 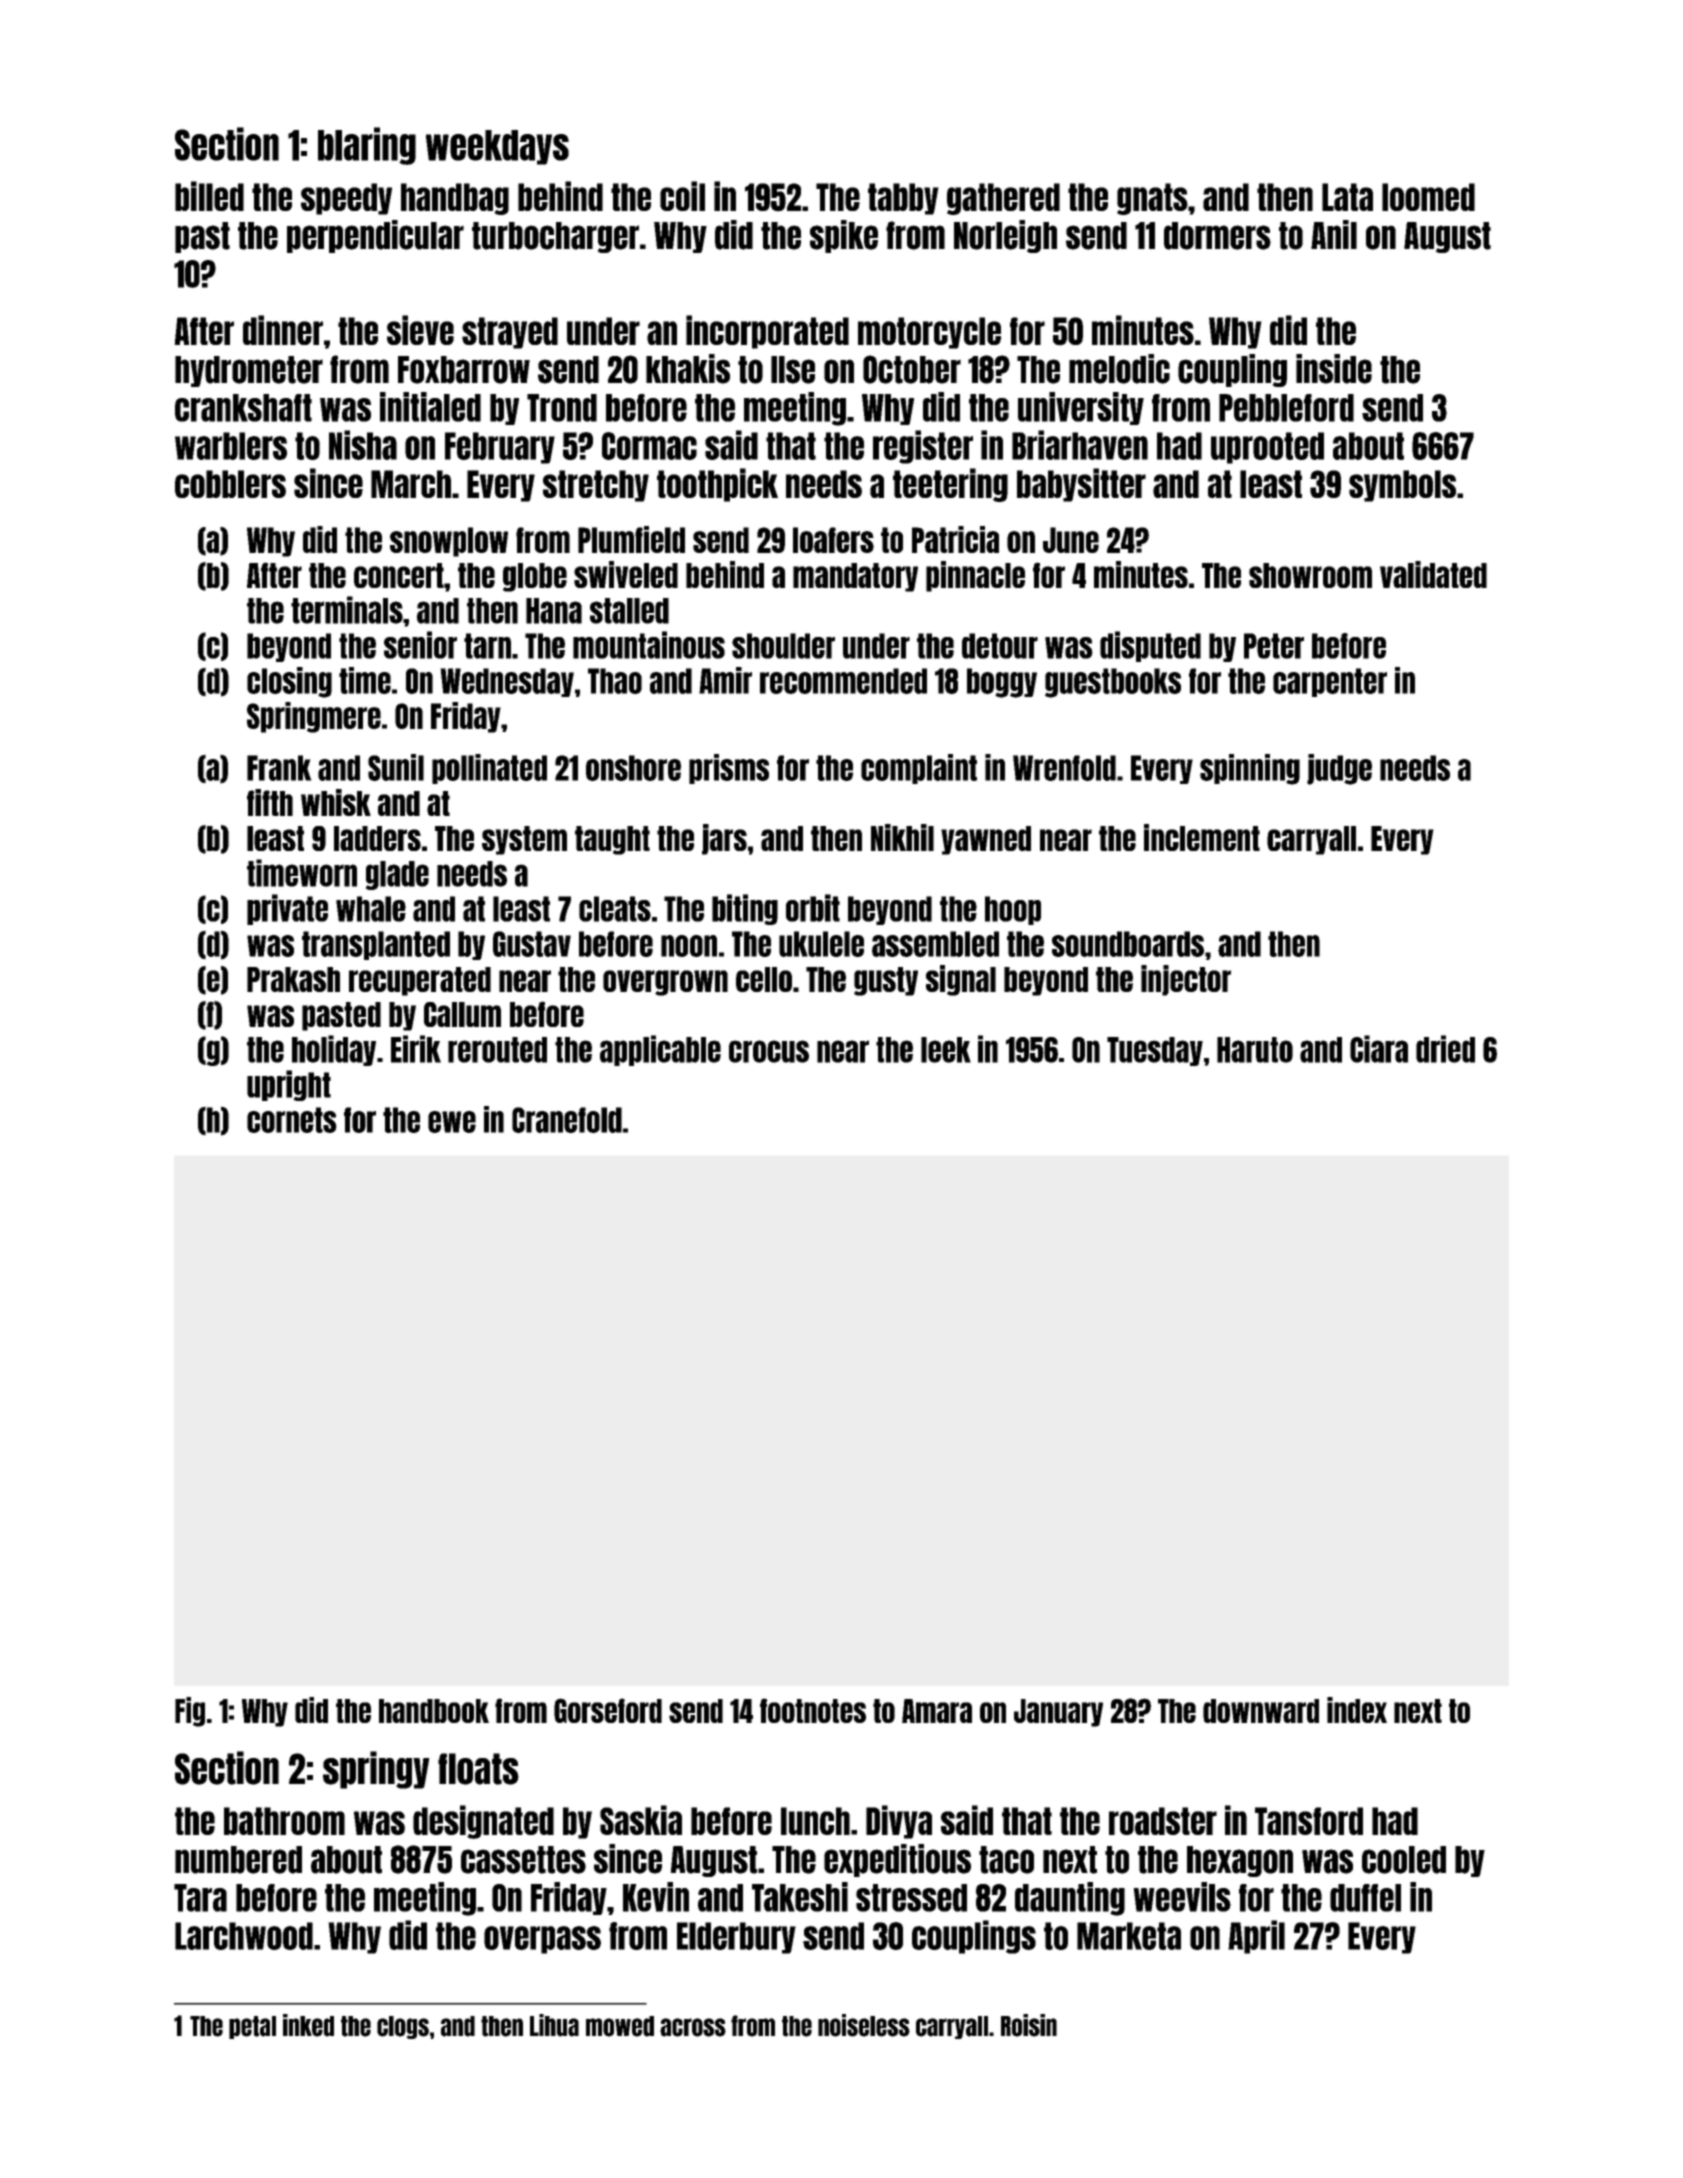 I want to click on numbered, so click(x=238, y=1860).
